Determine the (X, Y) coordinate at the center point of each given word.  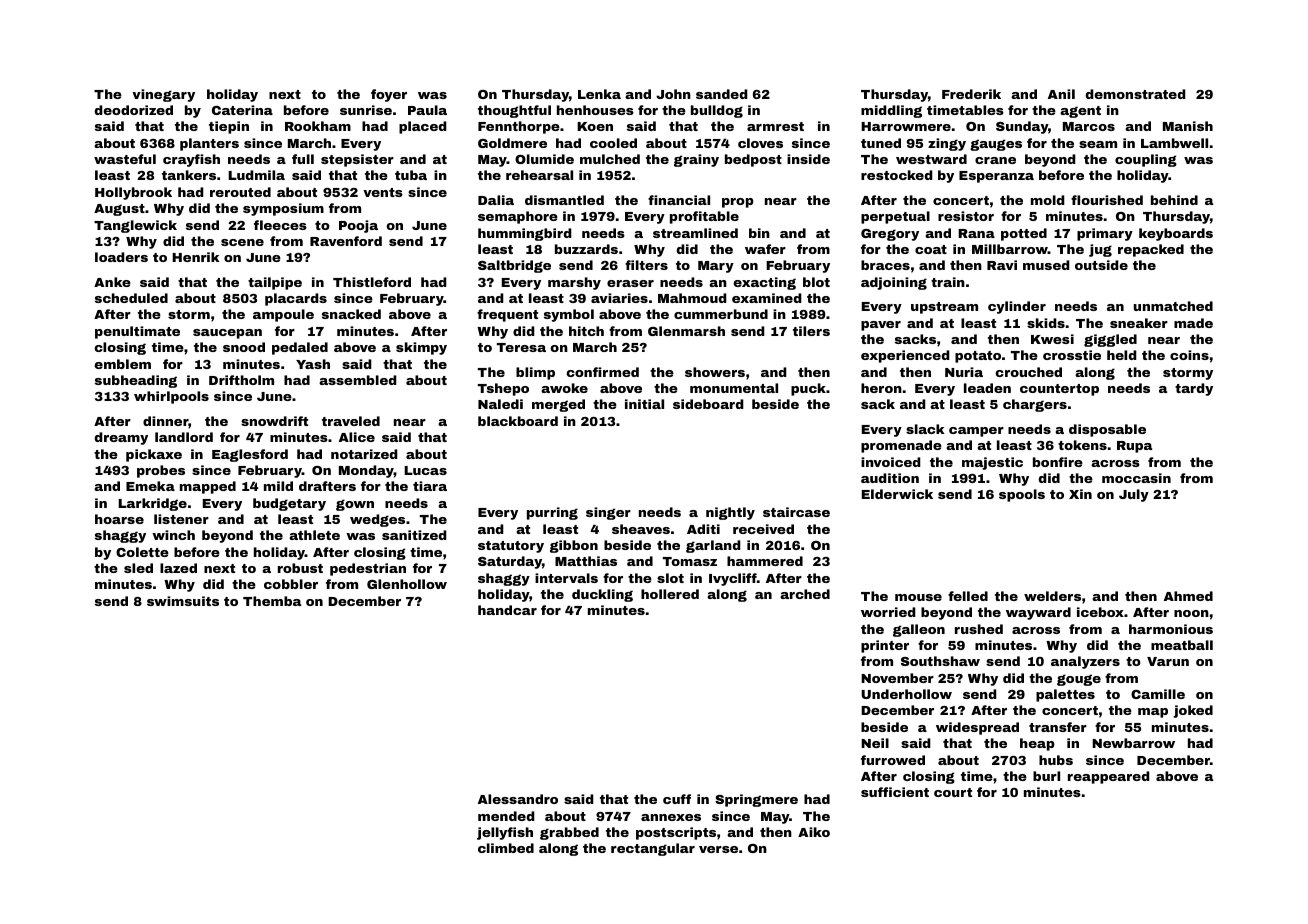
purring (552, 513)
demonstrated (1135, 94)
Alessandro (518, 799)
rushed (979, 629)
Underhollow (906, 694)
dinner (166, 422)
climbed (506, 848)
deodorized (133, 110)
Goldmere (512, 143)
